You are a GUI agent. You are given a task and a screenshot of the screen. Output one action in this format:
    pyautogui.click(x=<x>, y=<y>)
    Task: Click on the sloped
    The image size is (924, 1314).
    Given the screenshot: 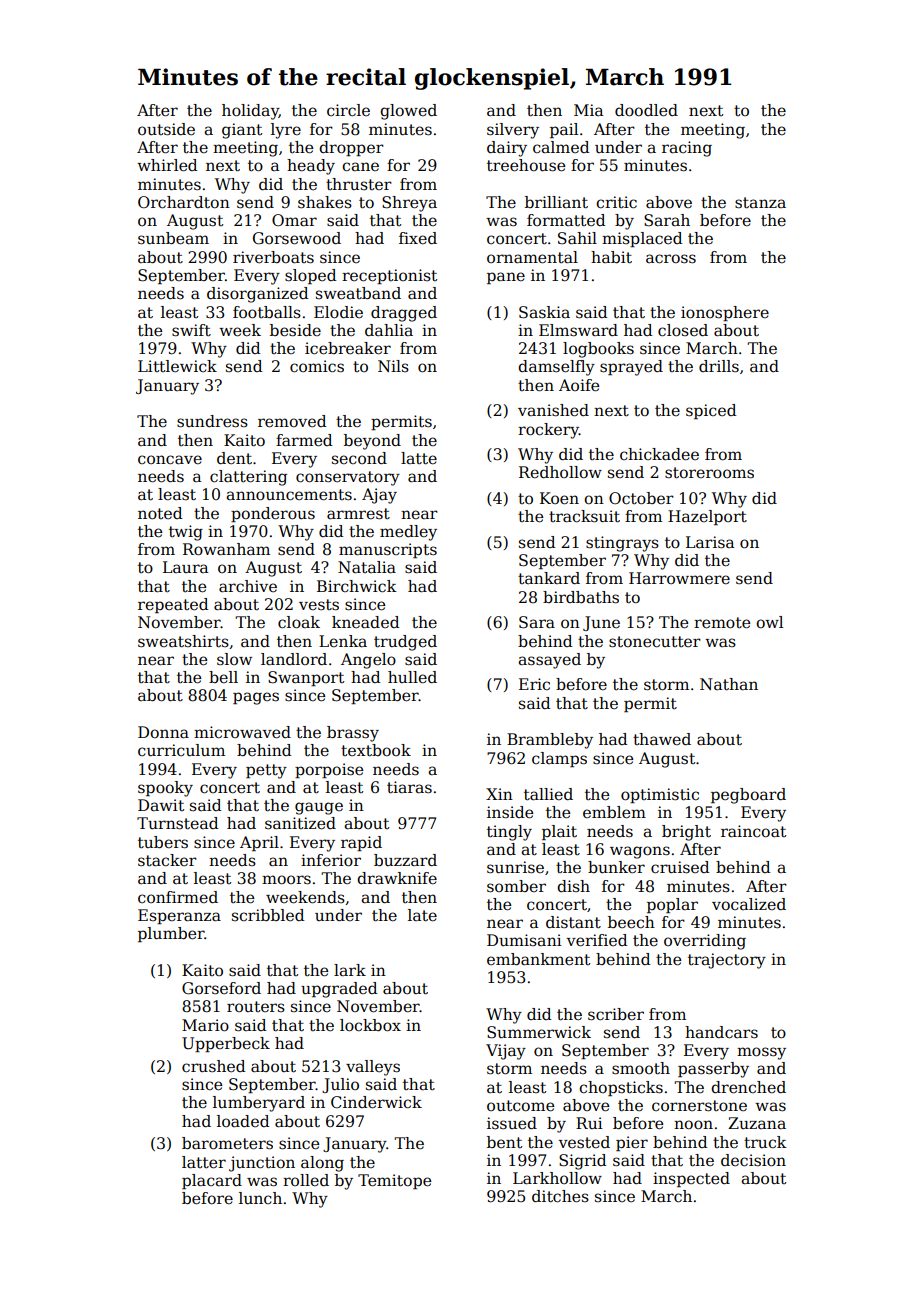 What is the action you would take?
    pyautogui.click(x=310, y=276)
